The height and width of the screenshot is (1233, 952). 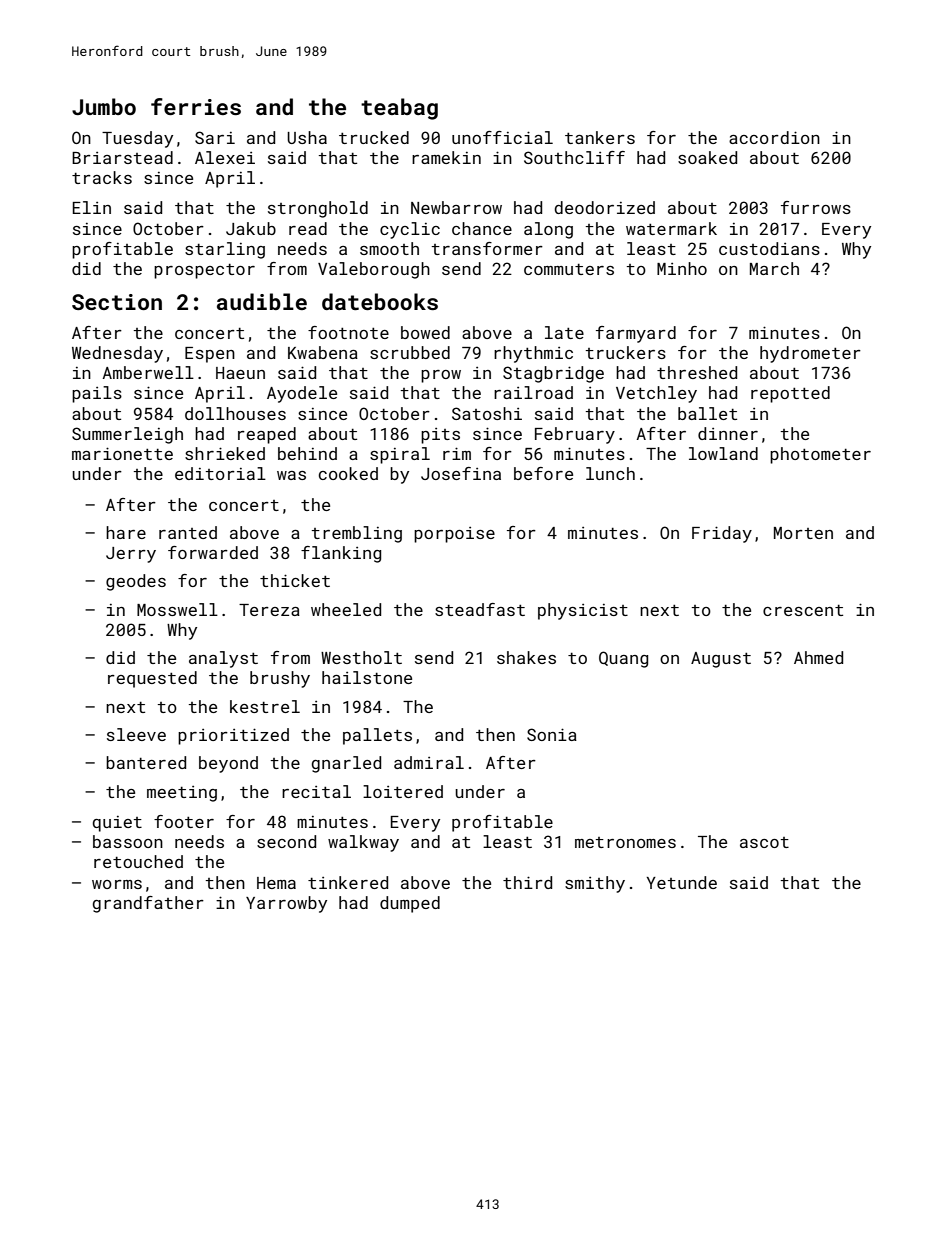 I want to click on accordion, so click(x=774, y=137).
